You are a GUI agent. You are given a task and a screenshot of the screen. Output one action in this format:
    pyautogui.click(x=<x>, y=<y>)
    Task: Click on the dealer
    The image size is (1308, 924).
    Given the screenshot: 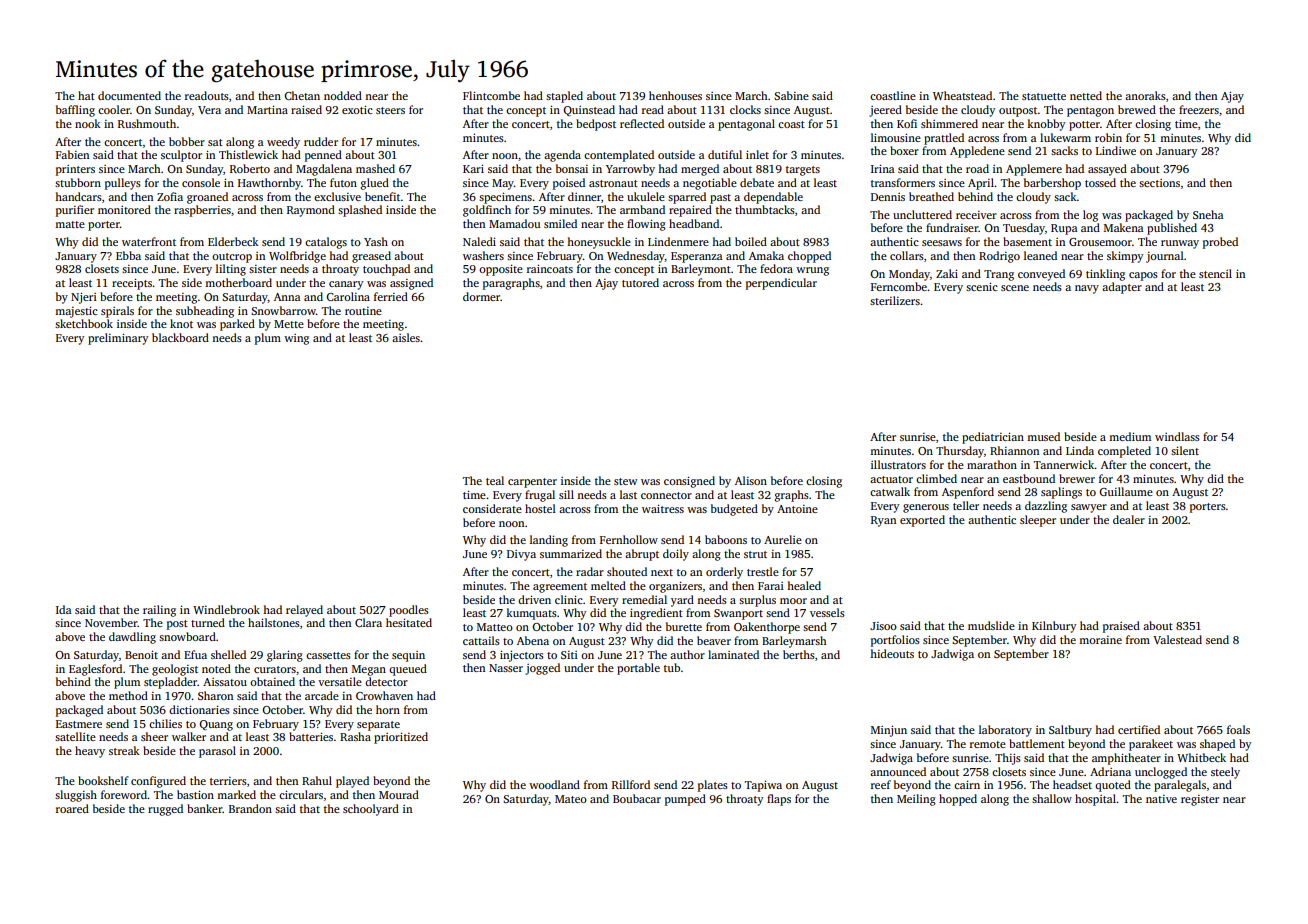 What is the action you would take?
    pyautogui.click(x=1129, y=519)
